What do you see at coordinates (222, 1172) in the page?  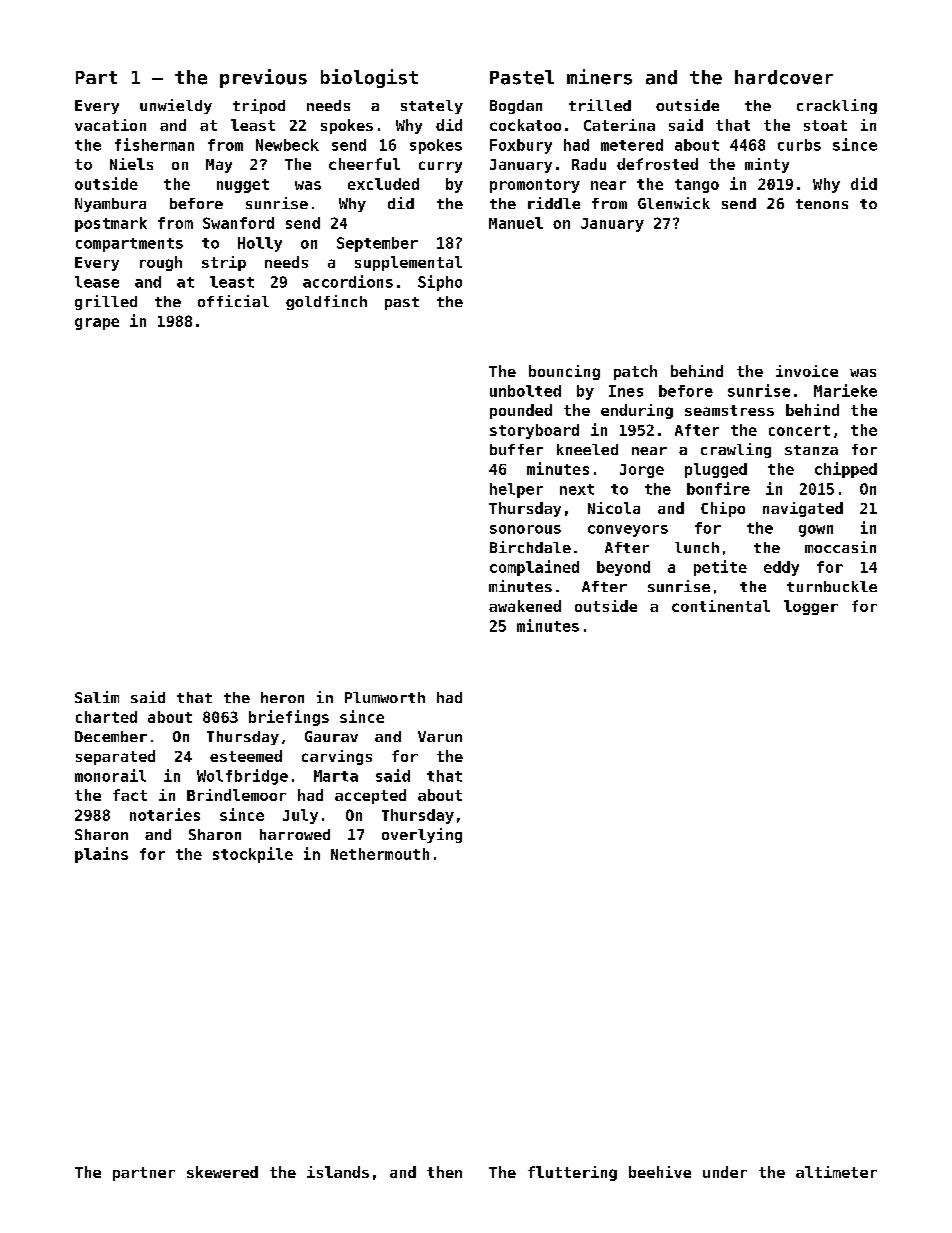 I see `skewered` at bounding box center [222, 1172].
